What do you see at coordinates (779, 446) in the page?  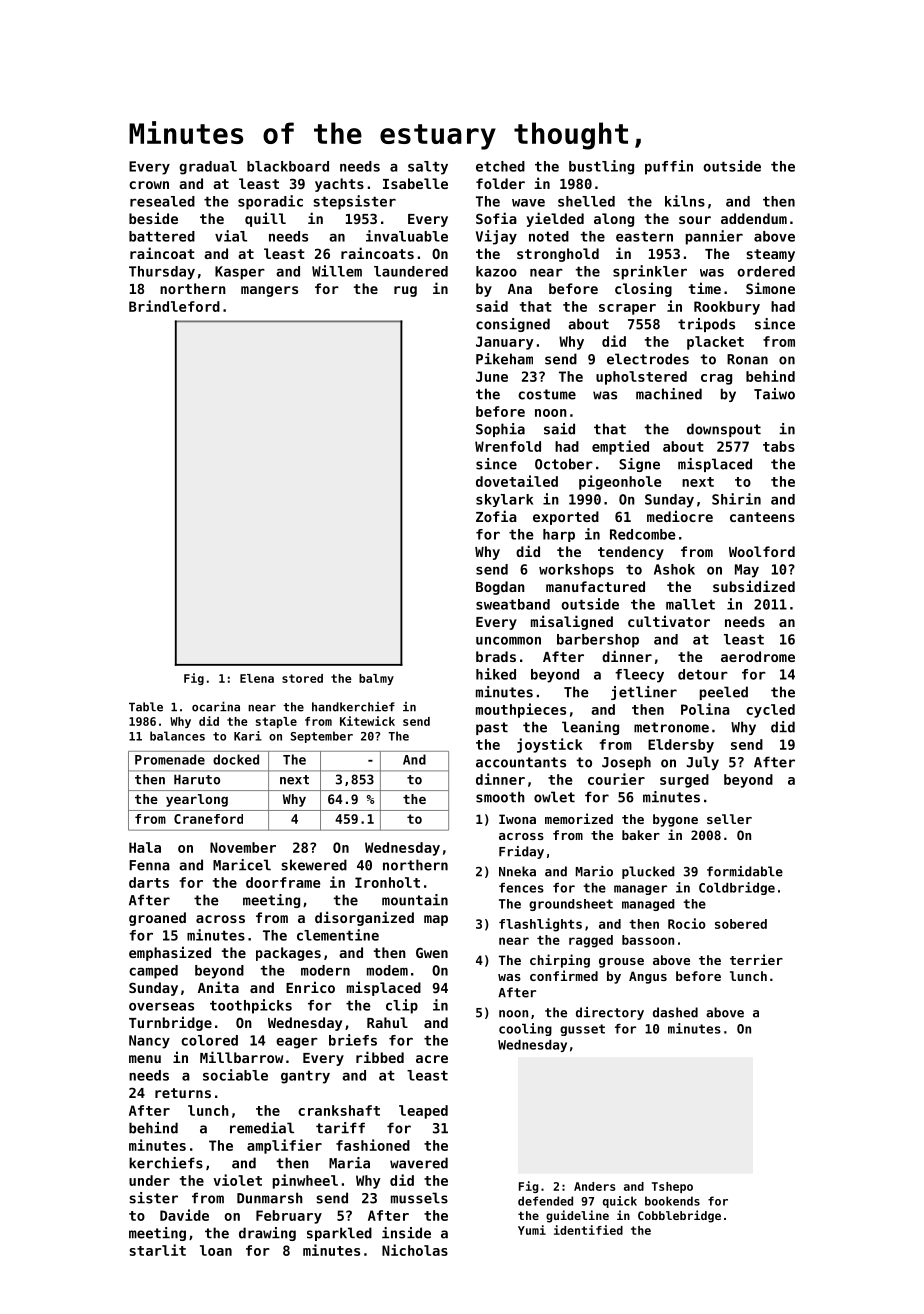 I see `tabs` at bounding box center [779, 446].
